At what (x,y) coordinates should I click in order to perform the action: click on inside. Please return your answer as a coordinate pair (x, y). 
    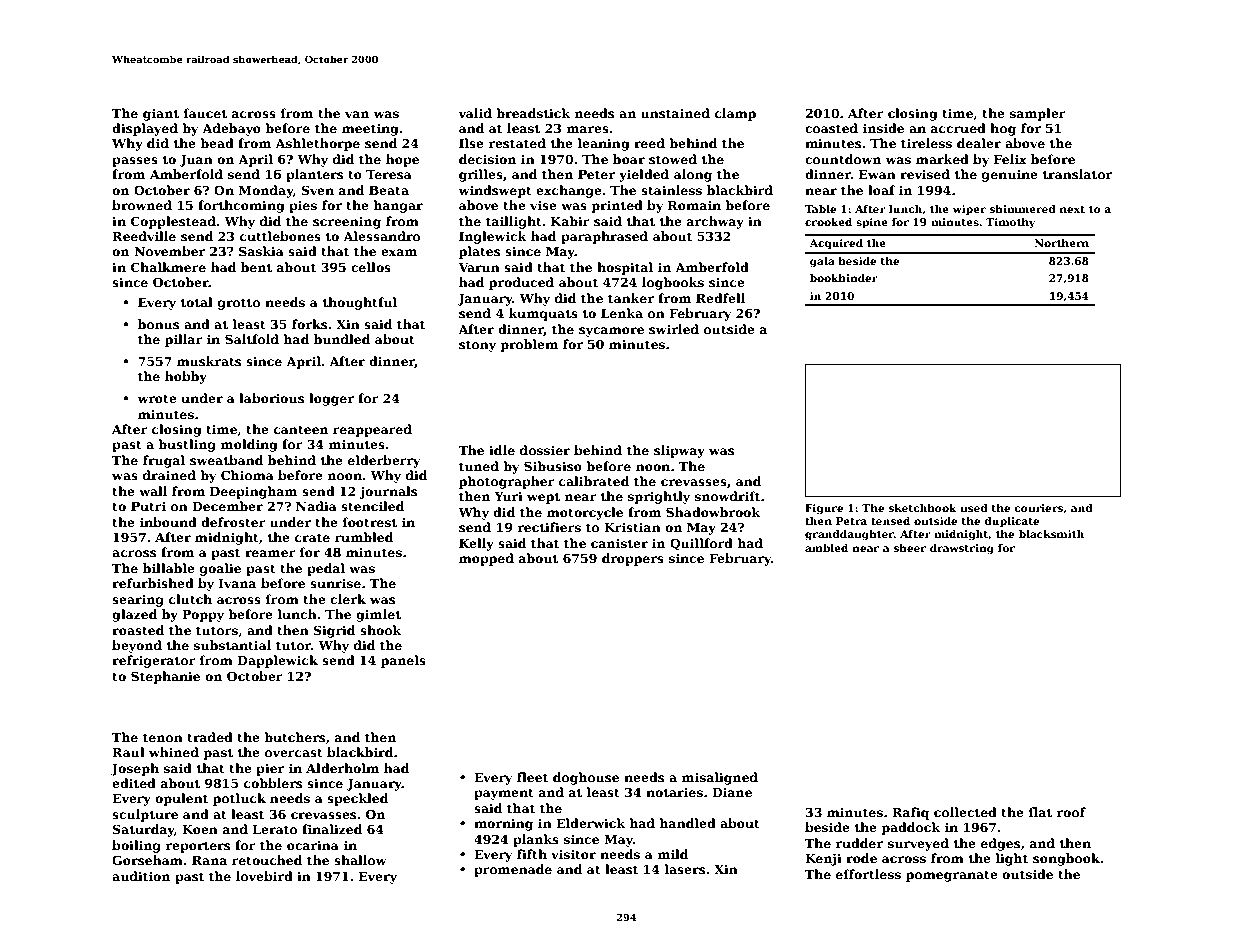
    Looking at the image, I should click on (883, 128).
